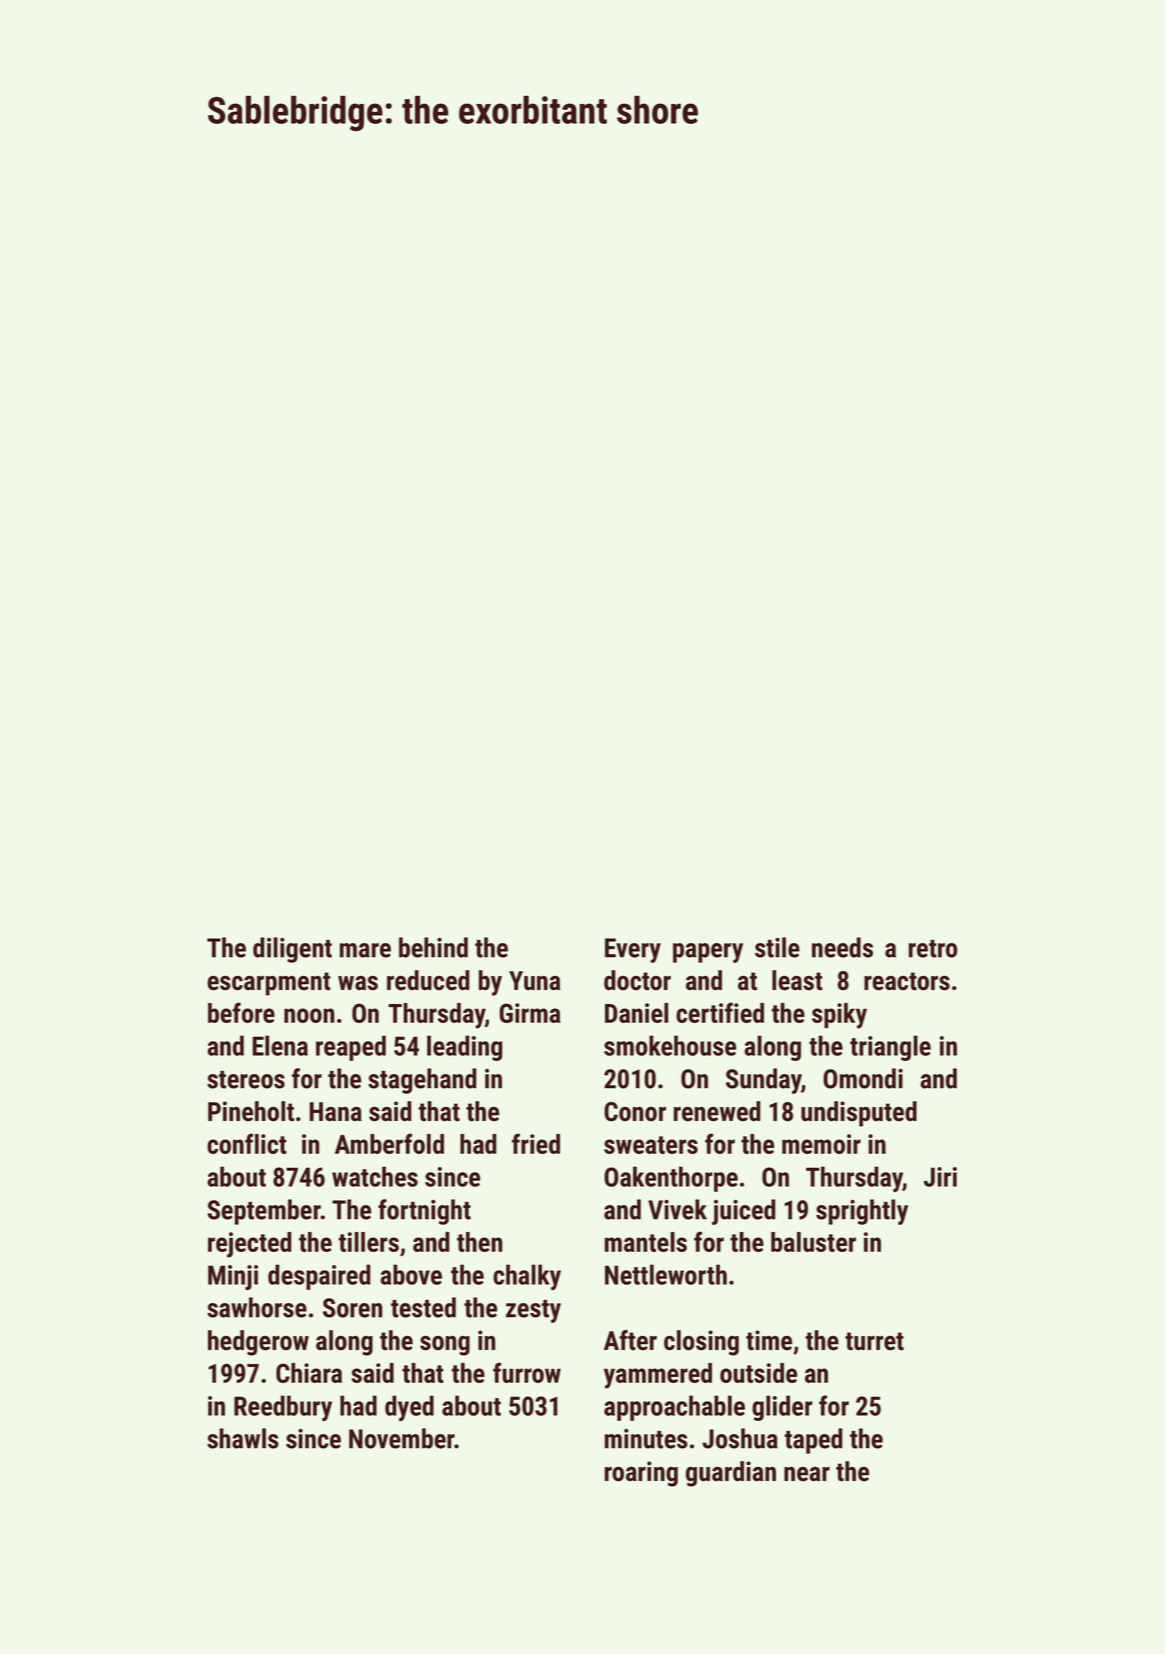 This screenshot has width=1165, height=1654. I want to click on leading, so click(464, 1048).
